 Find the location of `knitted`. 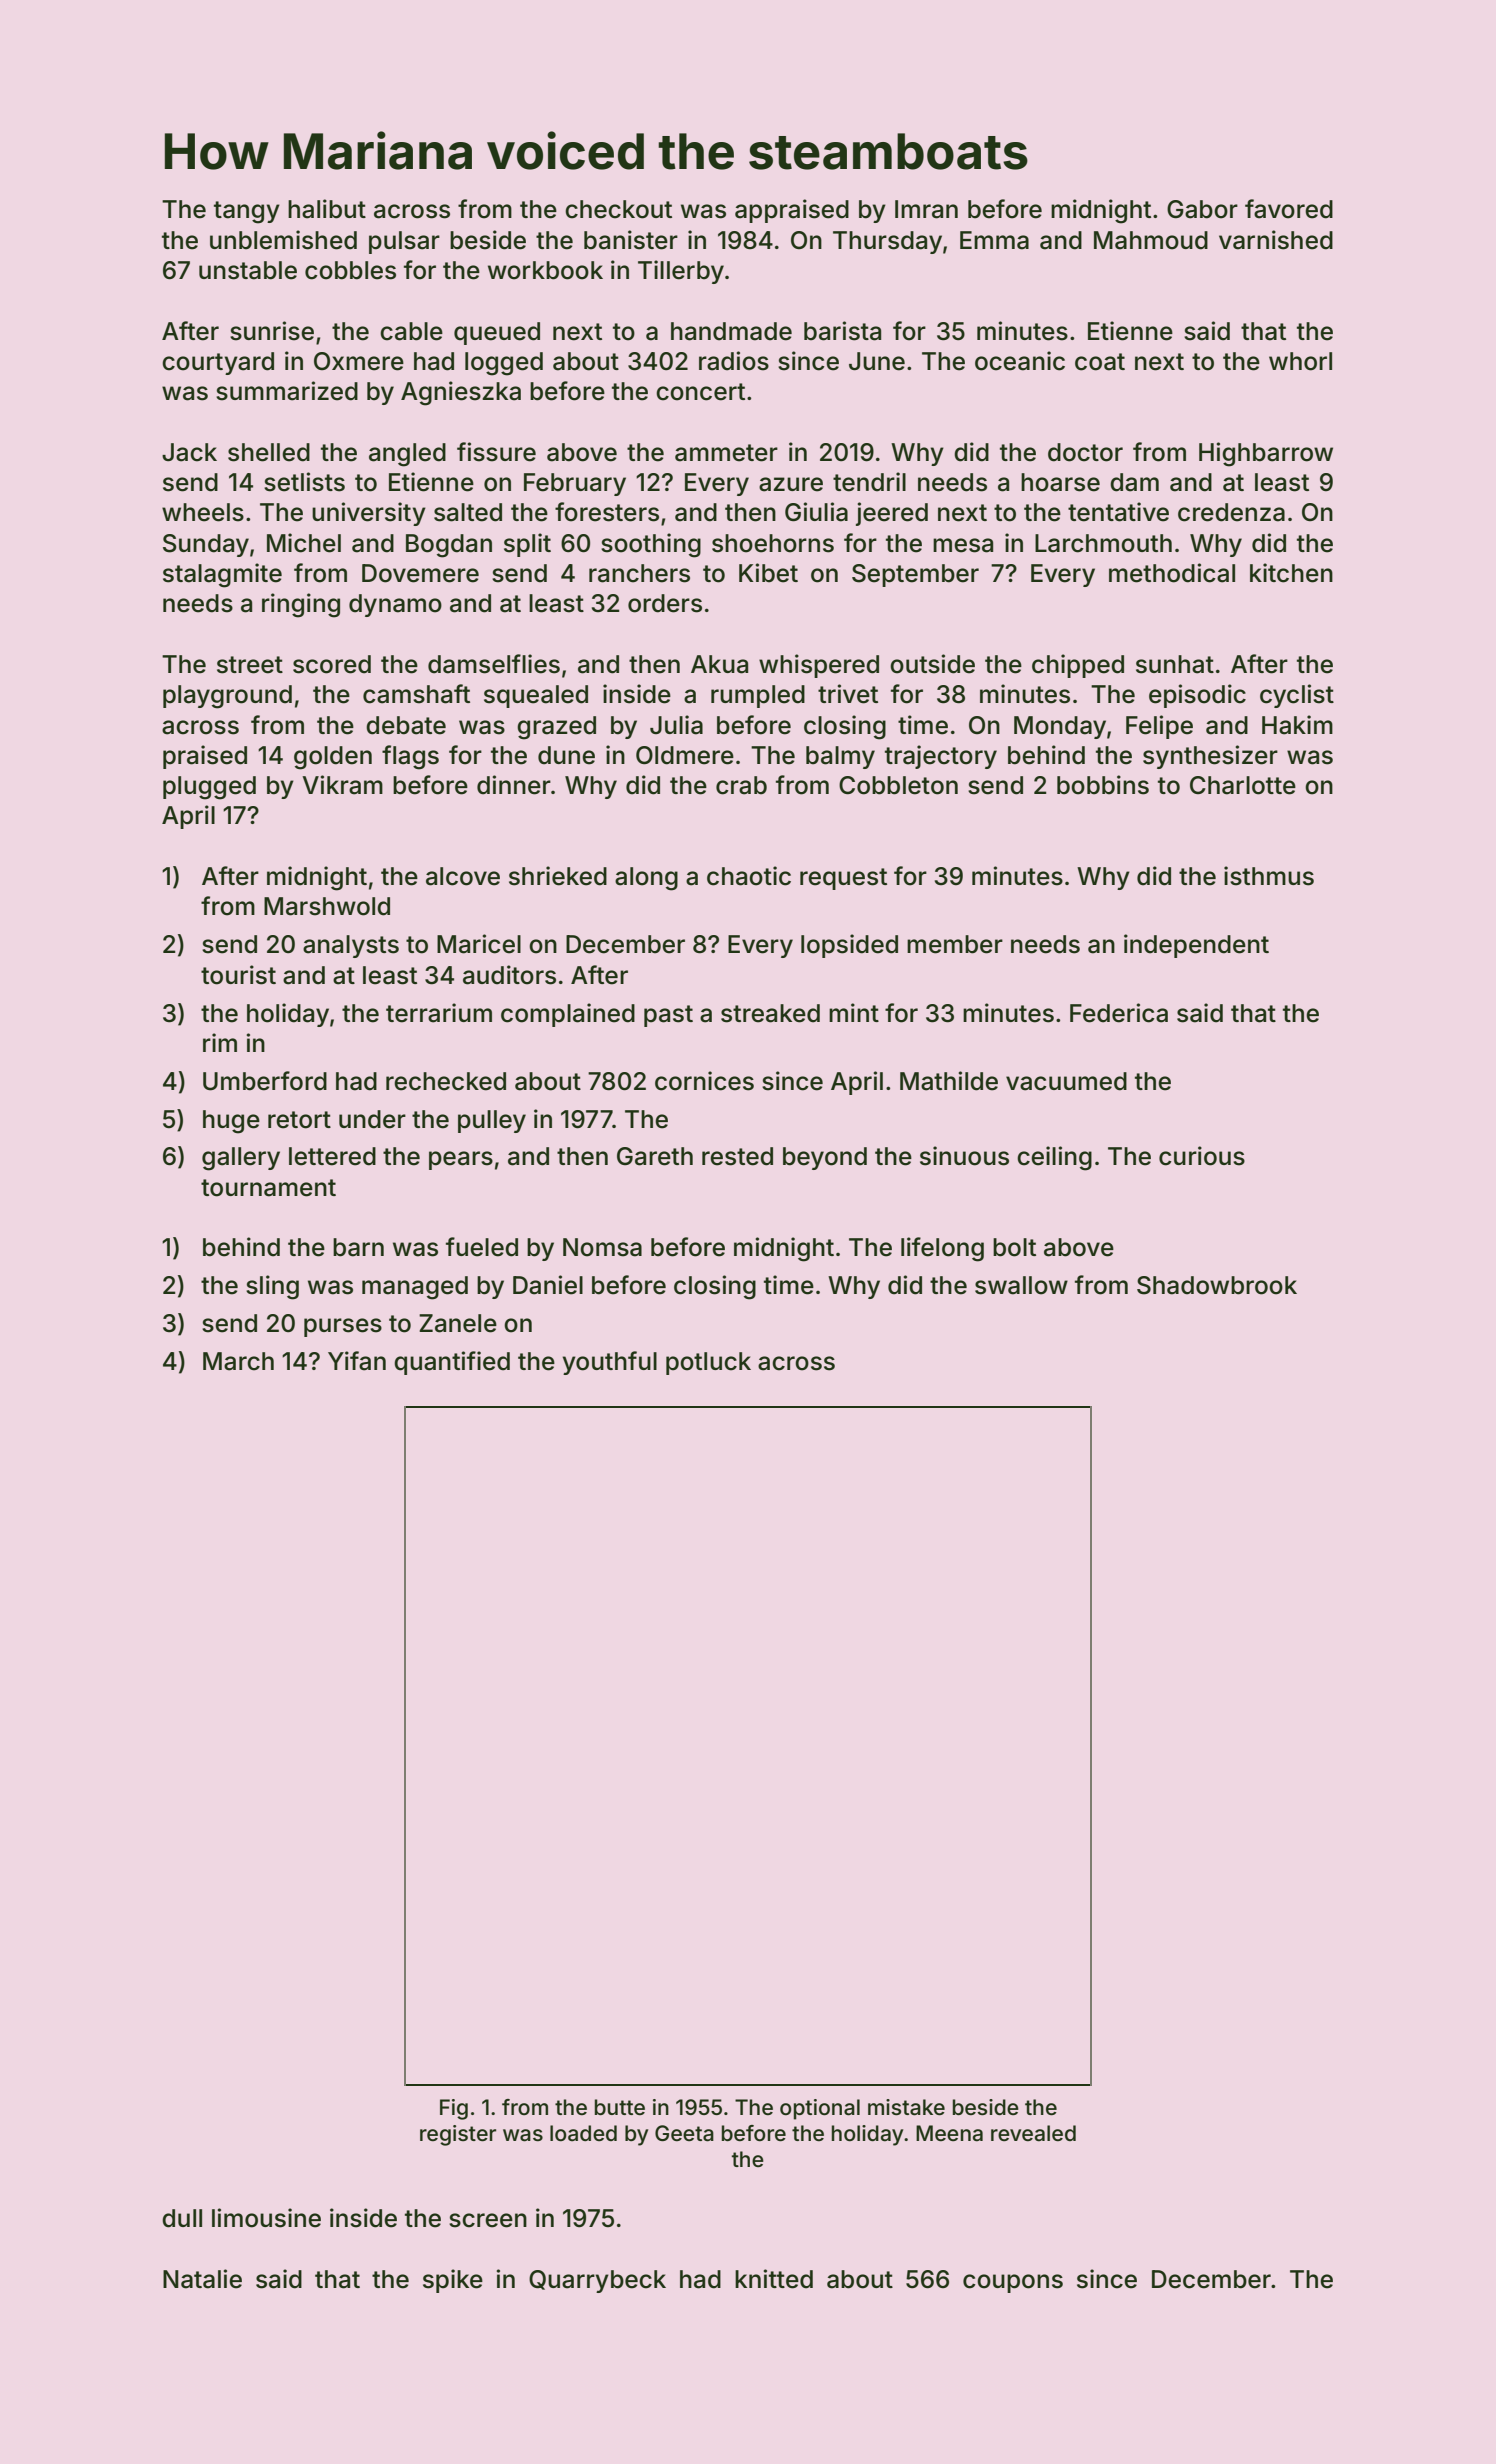

knitted is located at coordinates (774, 2279).
